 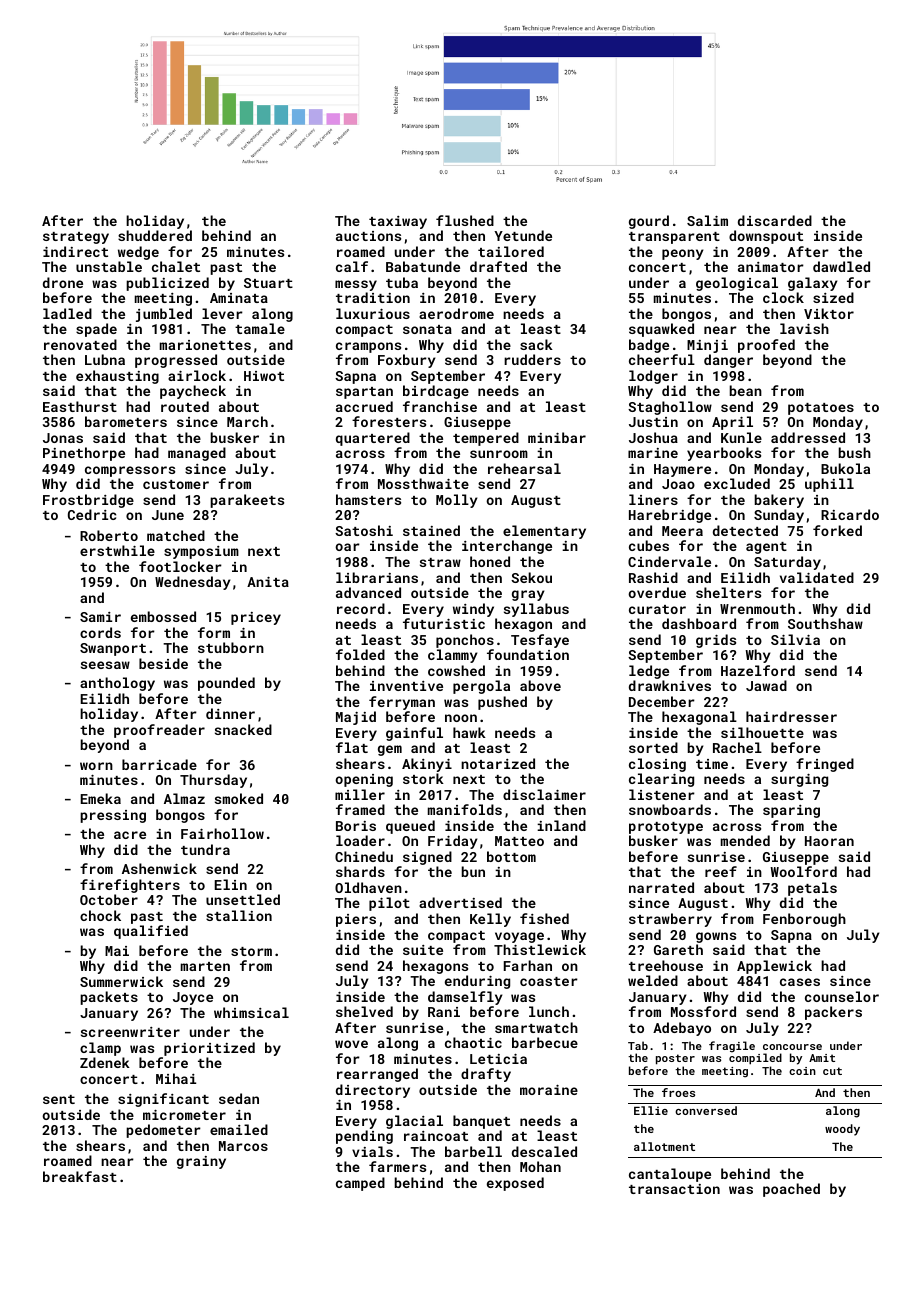 I want to click on lever, so click(x=222, y=313).
